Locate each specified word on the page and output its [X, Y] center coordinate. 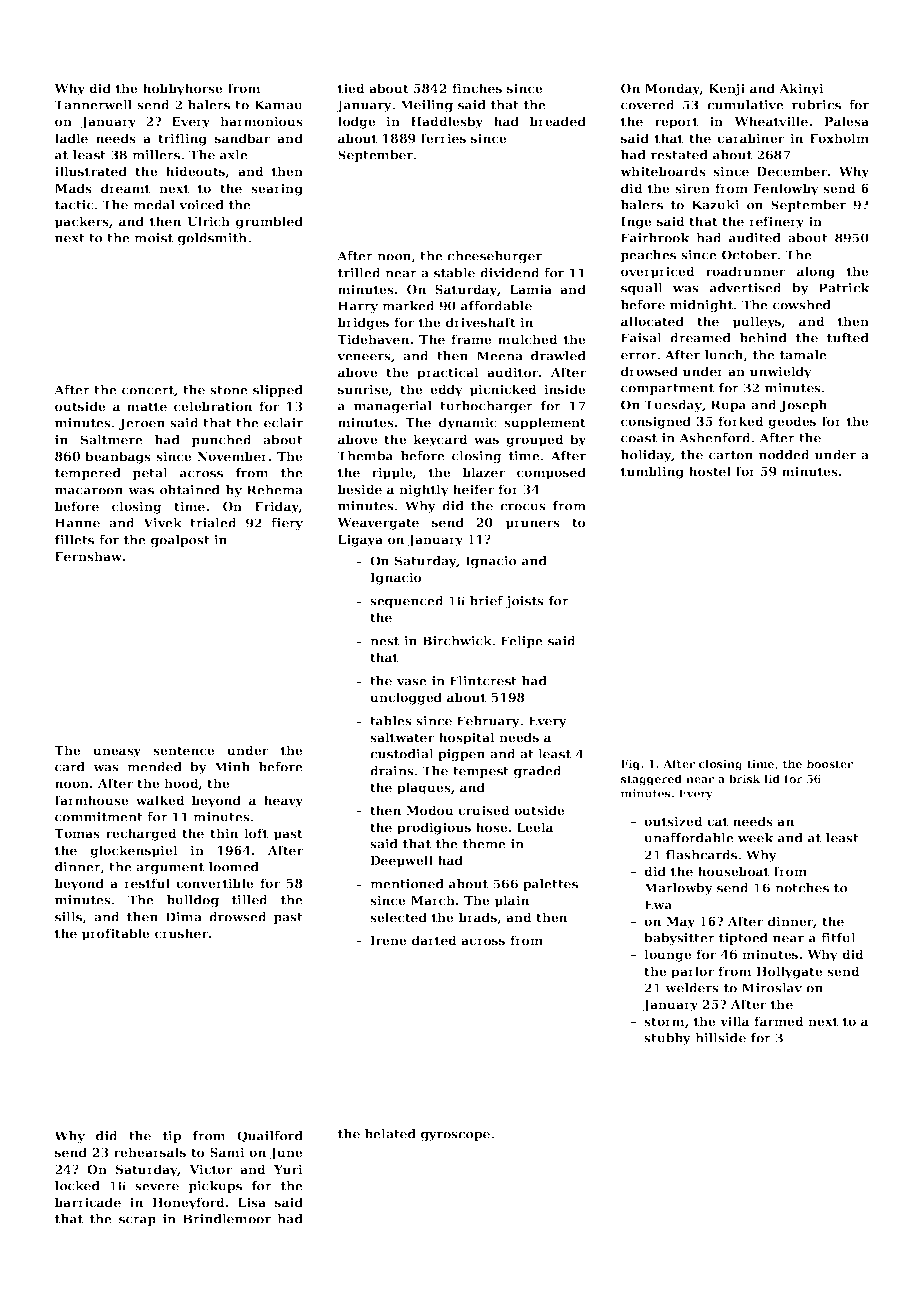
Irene [388, 940]
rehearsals [150, 1152]
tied [351, 88]
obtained [190, 490]
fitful [838, 938]
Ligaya [360, 540]
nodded [784, 455]
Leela [535, 827]
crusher [181, 933]
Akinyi [801, 89]
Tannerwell [93, 105]
